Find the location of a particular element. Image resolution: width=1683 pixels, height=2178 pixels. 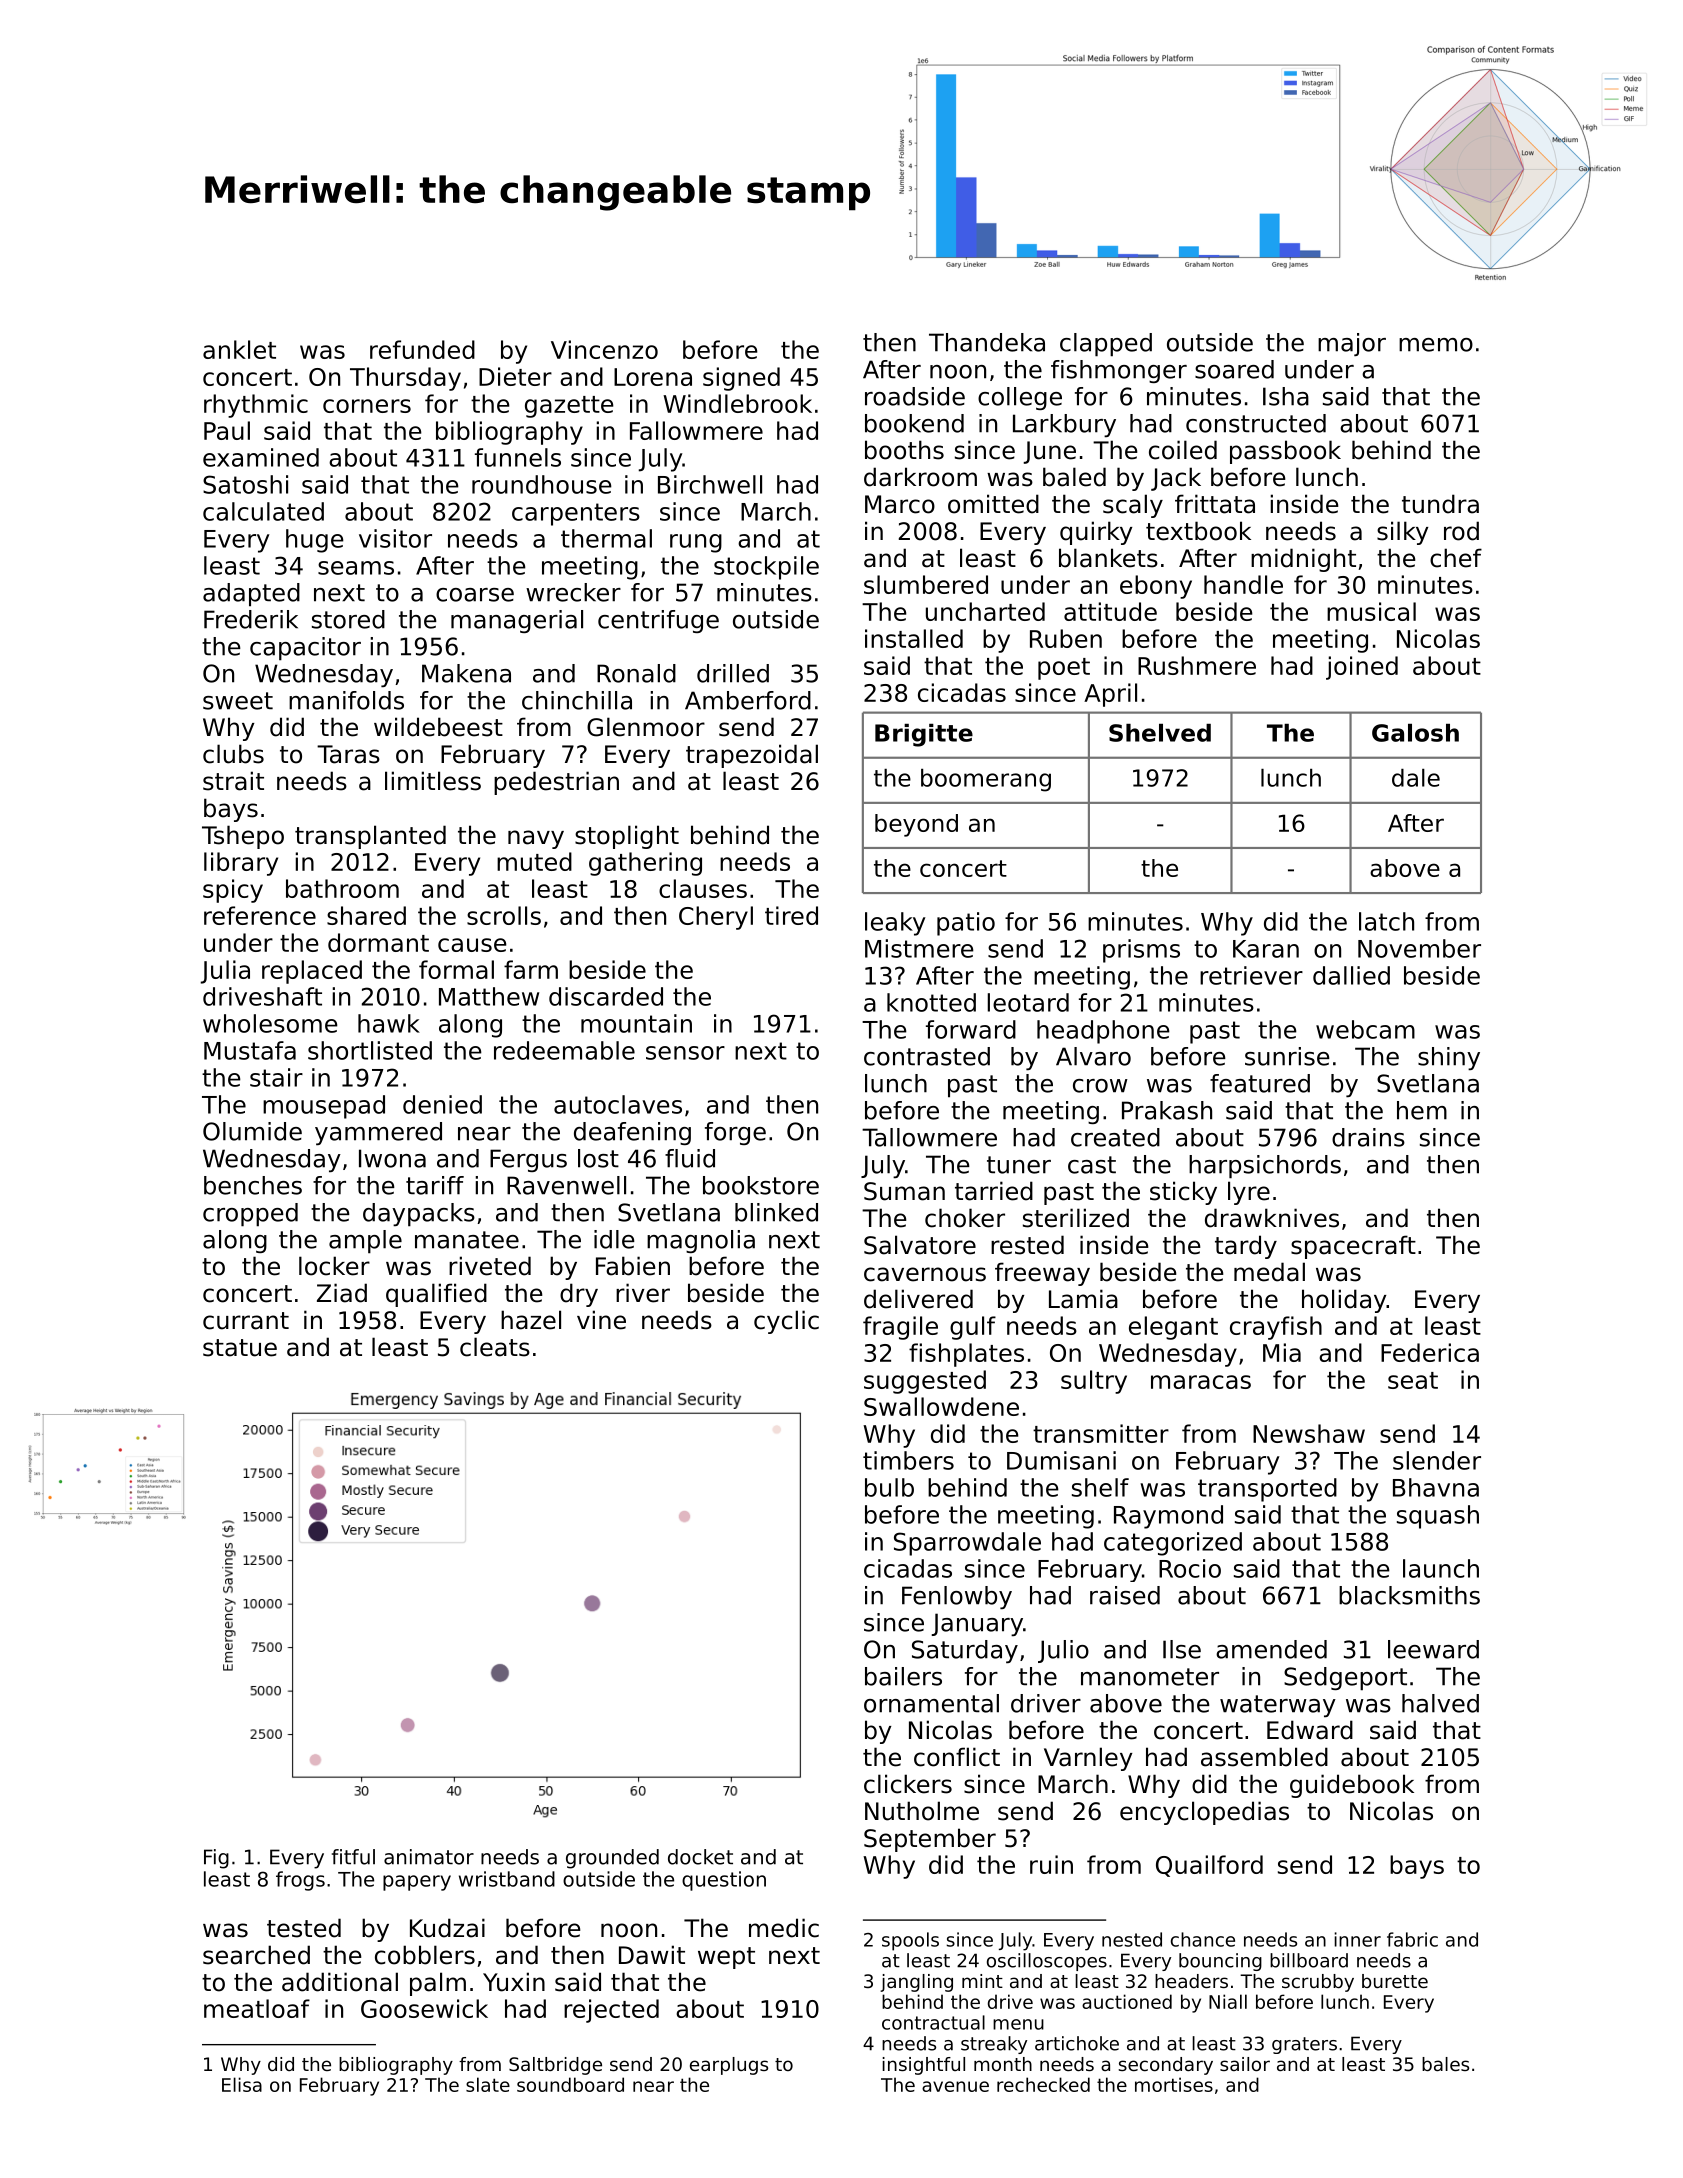

spacecraft is located at coordinates (1353, 1247).
